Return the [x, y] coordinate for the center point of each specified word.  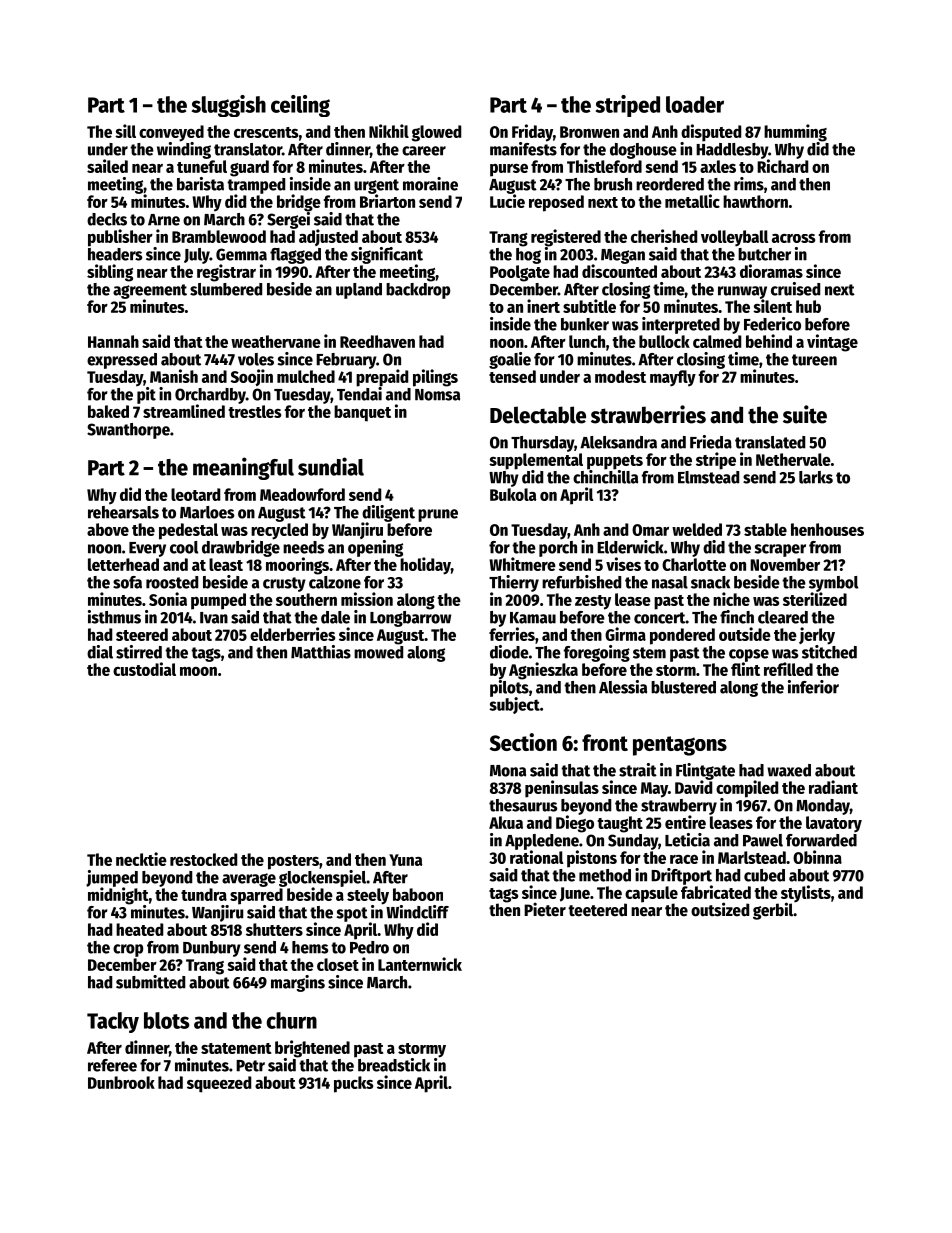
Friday [532, 133]
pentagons [680, 746]
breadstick [394, 1065]
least [226, 564]
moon [198, 671]
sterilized [815, 599]
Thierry [514, 583]
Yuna [405, 860]
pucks [353, 1084]
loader [695, 104]
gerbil [773, 911]
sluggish [229, 106]
